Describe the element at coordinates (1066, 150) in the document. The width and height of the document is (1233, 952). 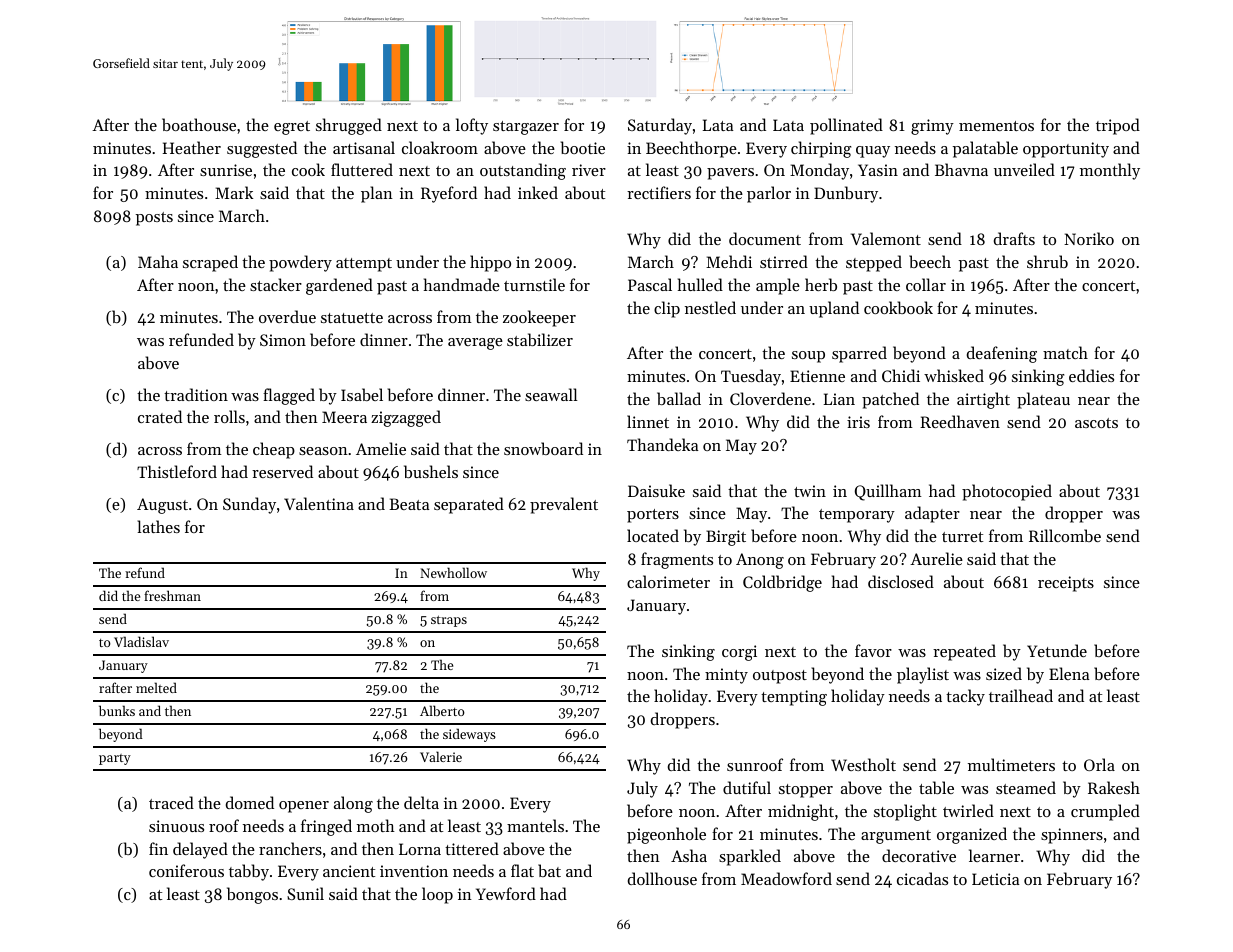
I see `opportunity` at that location.
